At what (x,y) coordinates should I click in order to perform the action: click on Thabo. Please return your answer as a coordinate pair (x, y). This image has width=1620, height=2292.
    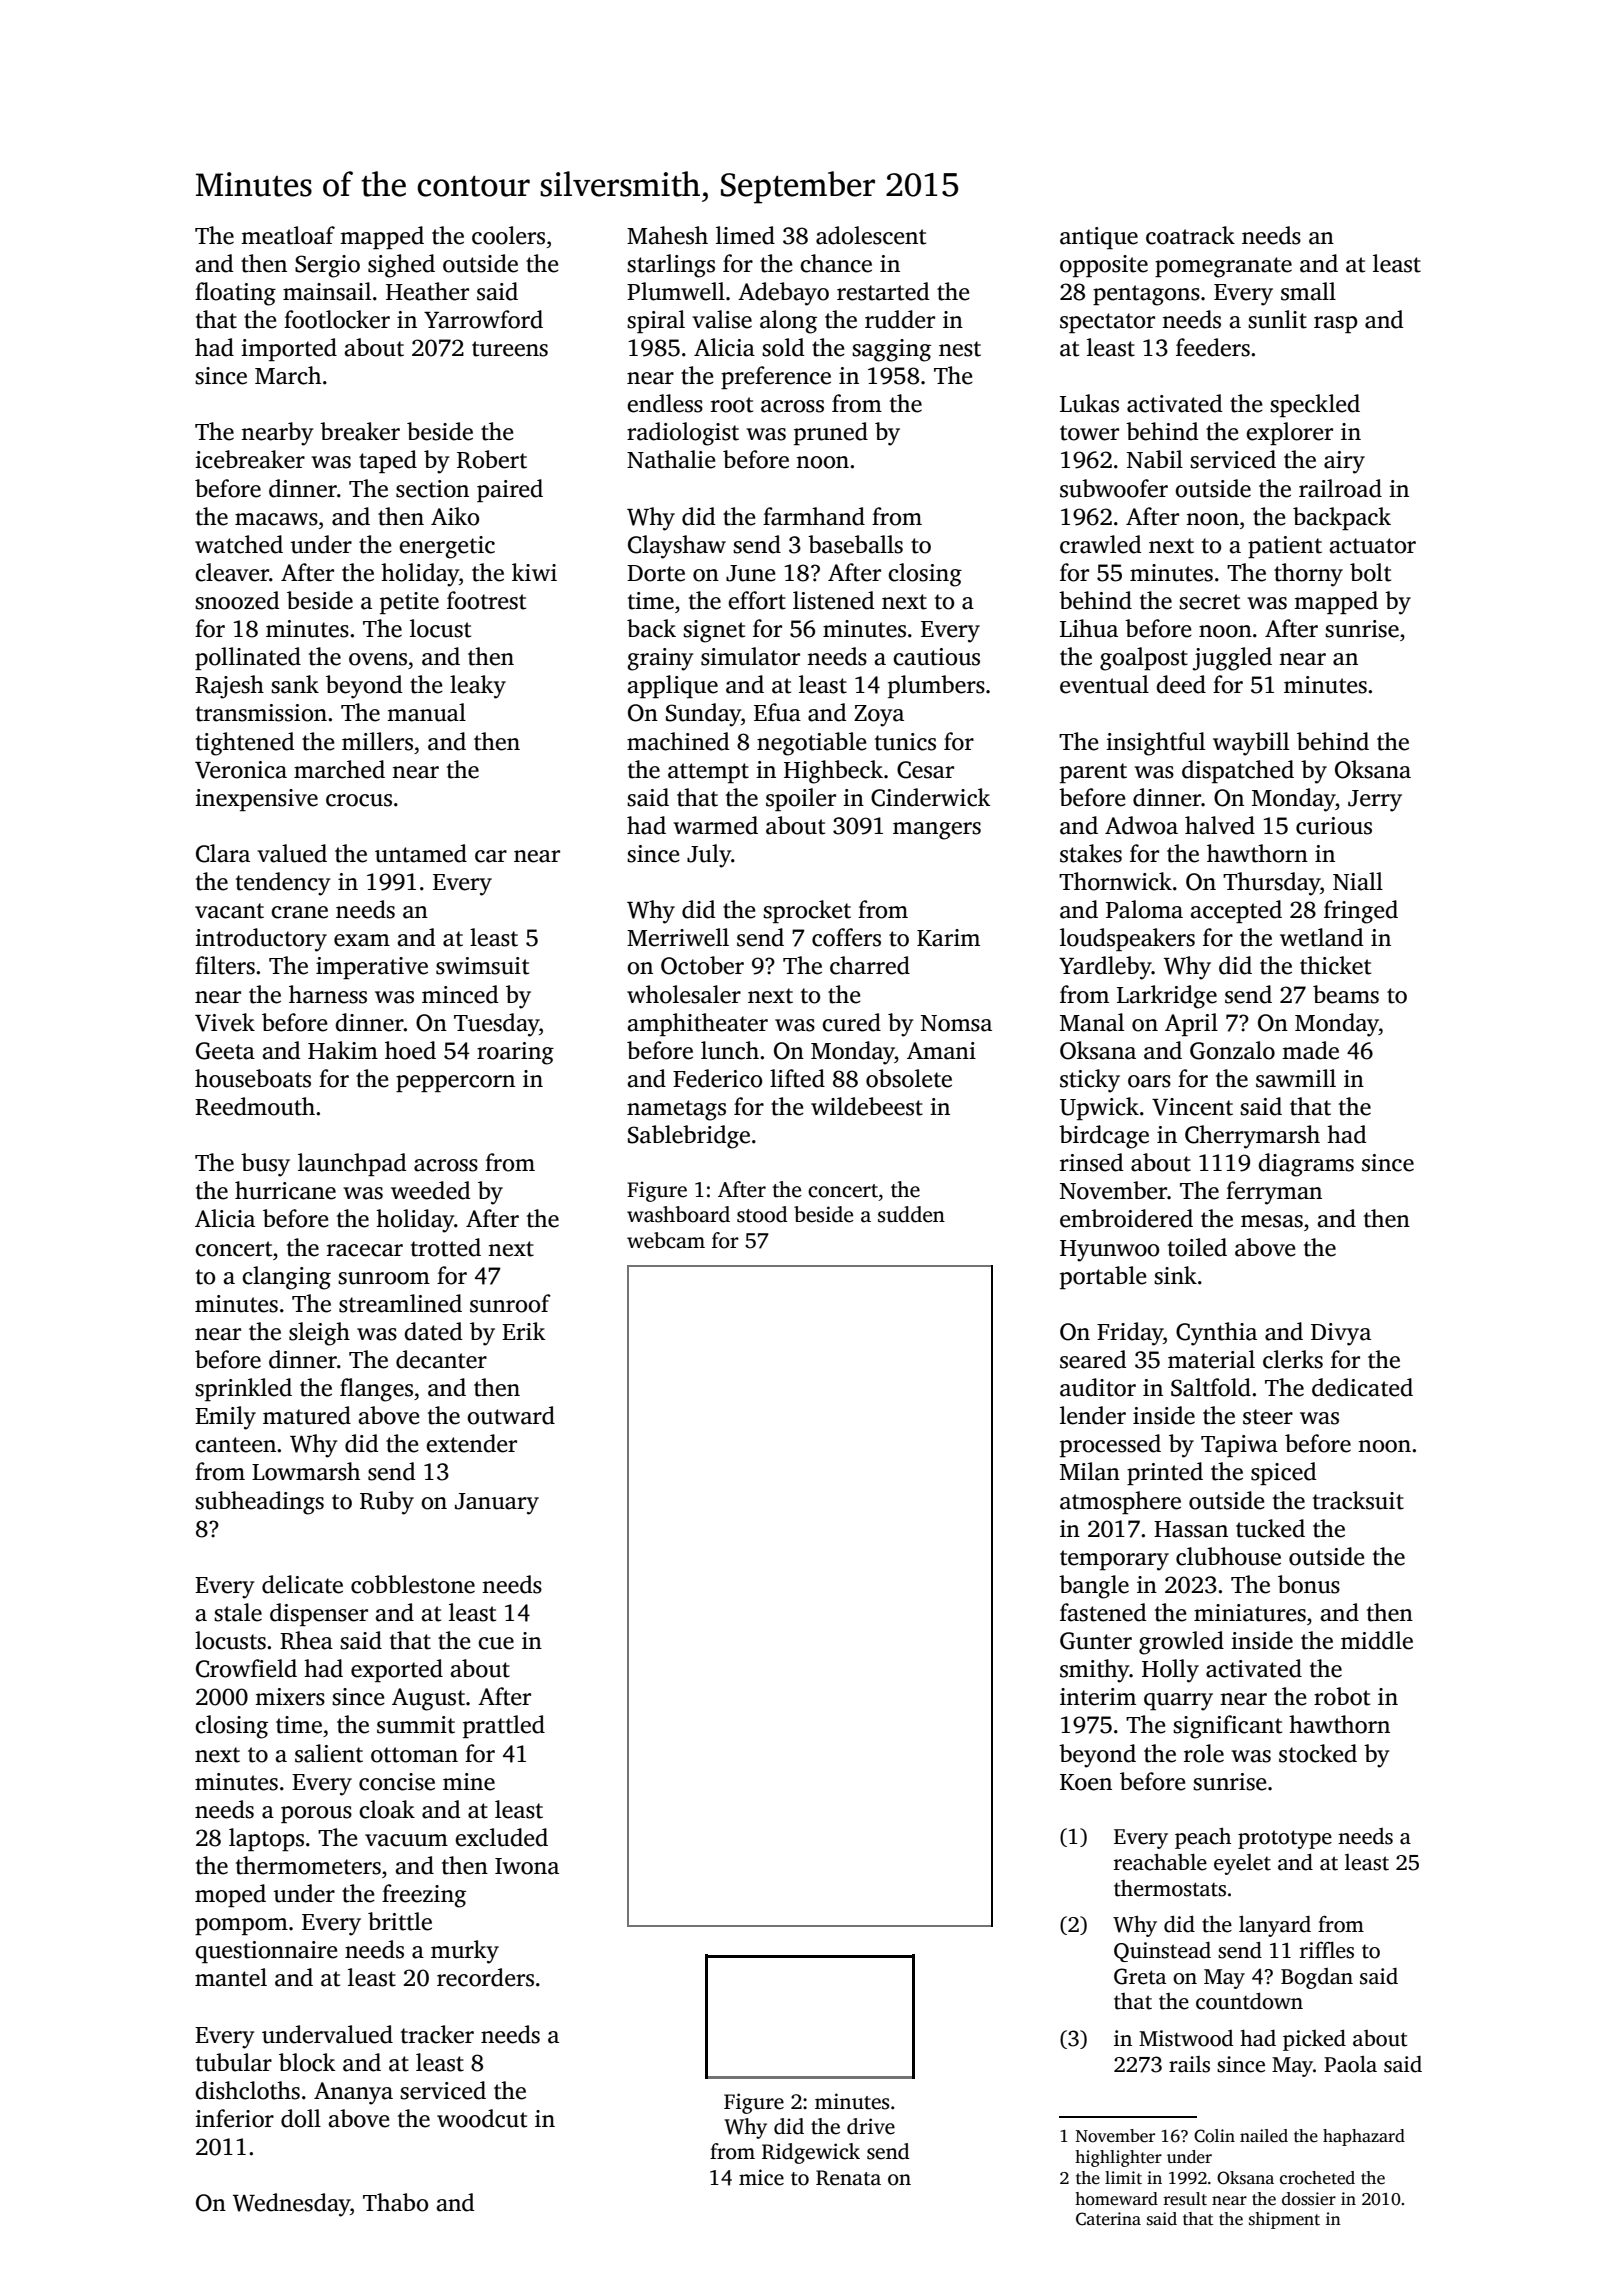
    Looking at the image, I should click on (395, 2202).
